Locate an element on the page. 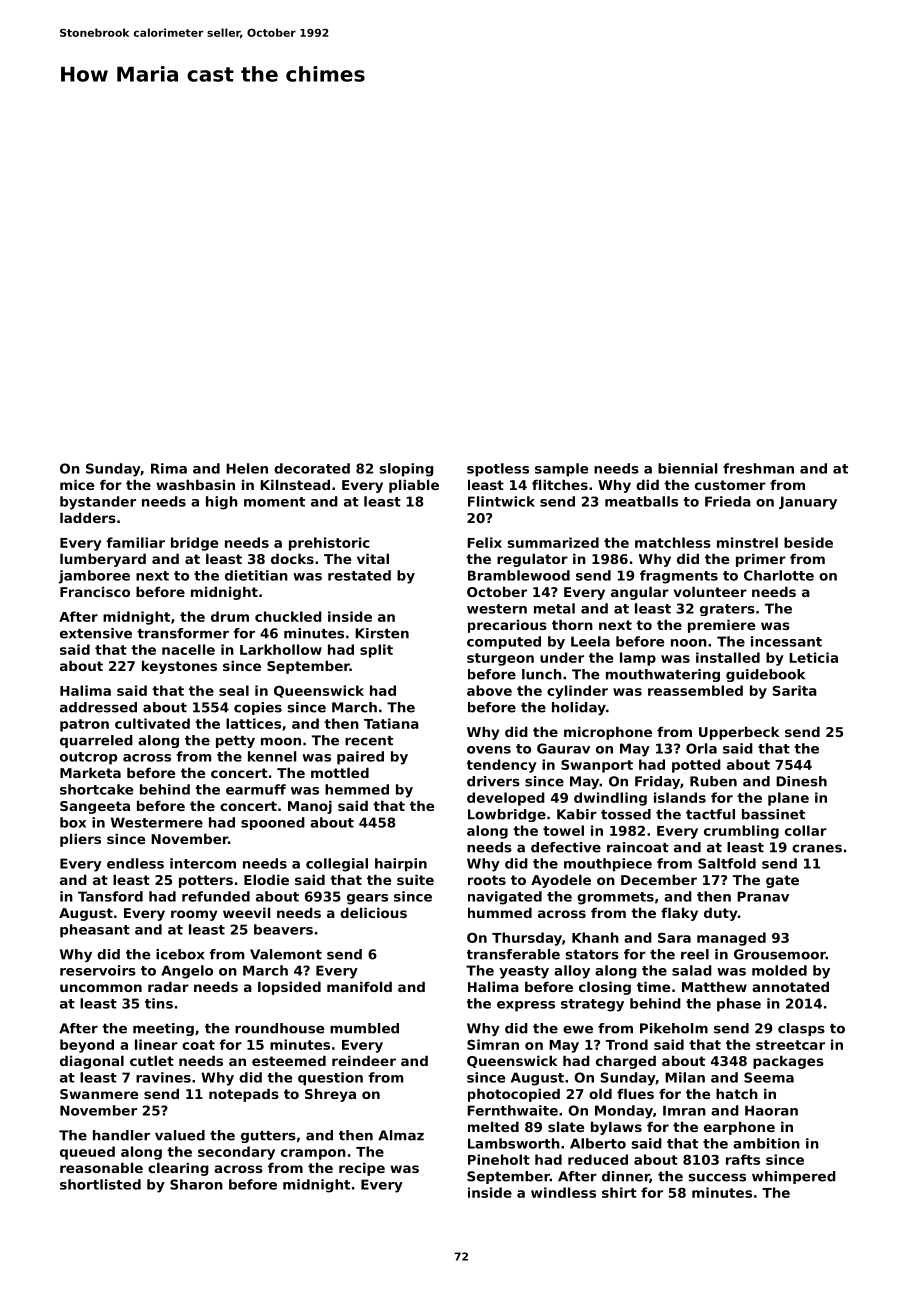  pliable is located at coordinates (414, 486).
